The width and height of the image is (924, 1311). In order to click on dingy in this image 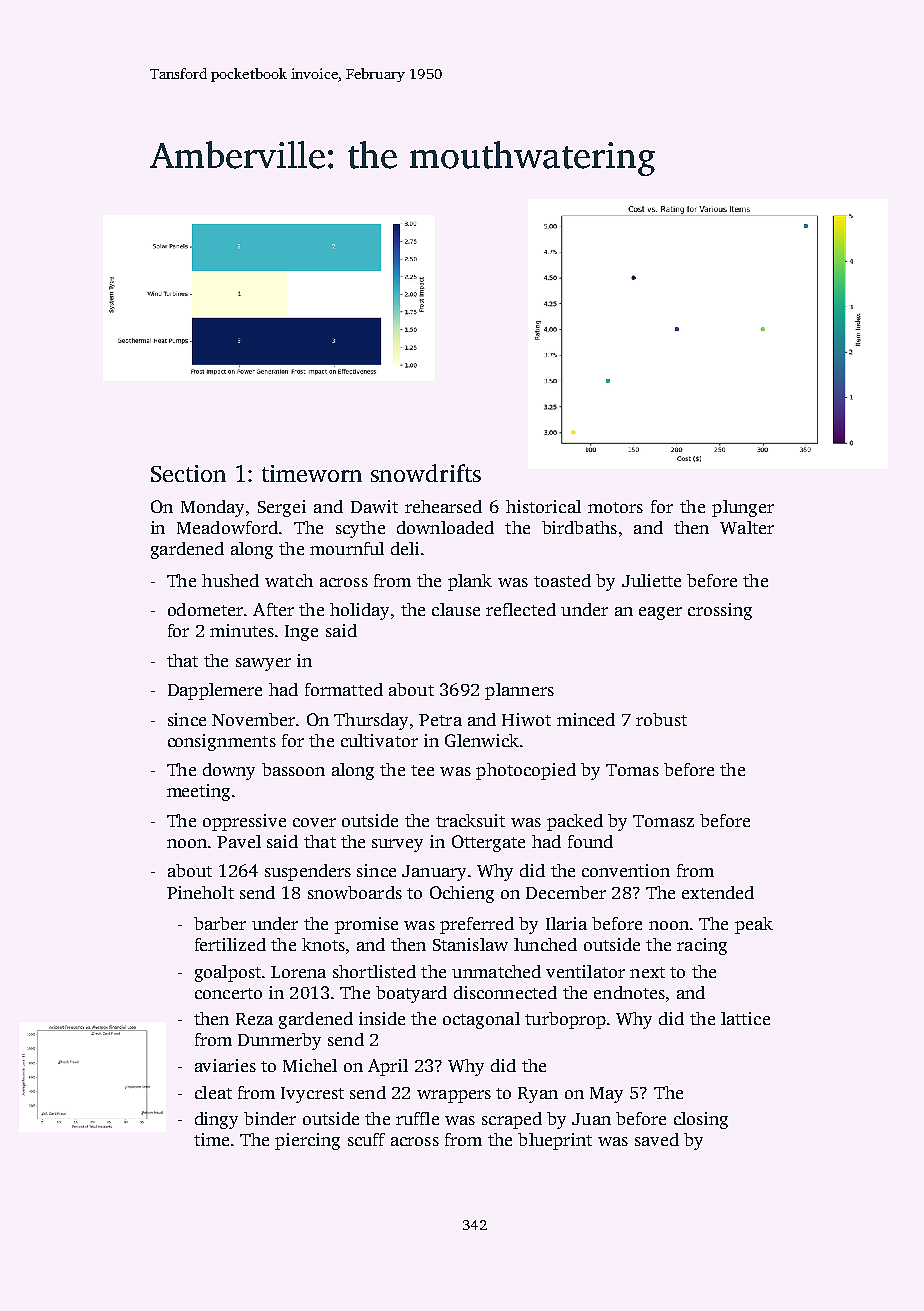, I will do `click(216, 1120)`.
